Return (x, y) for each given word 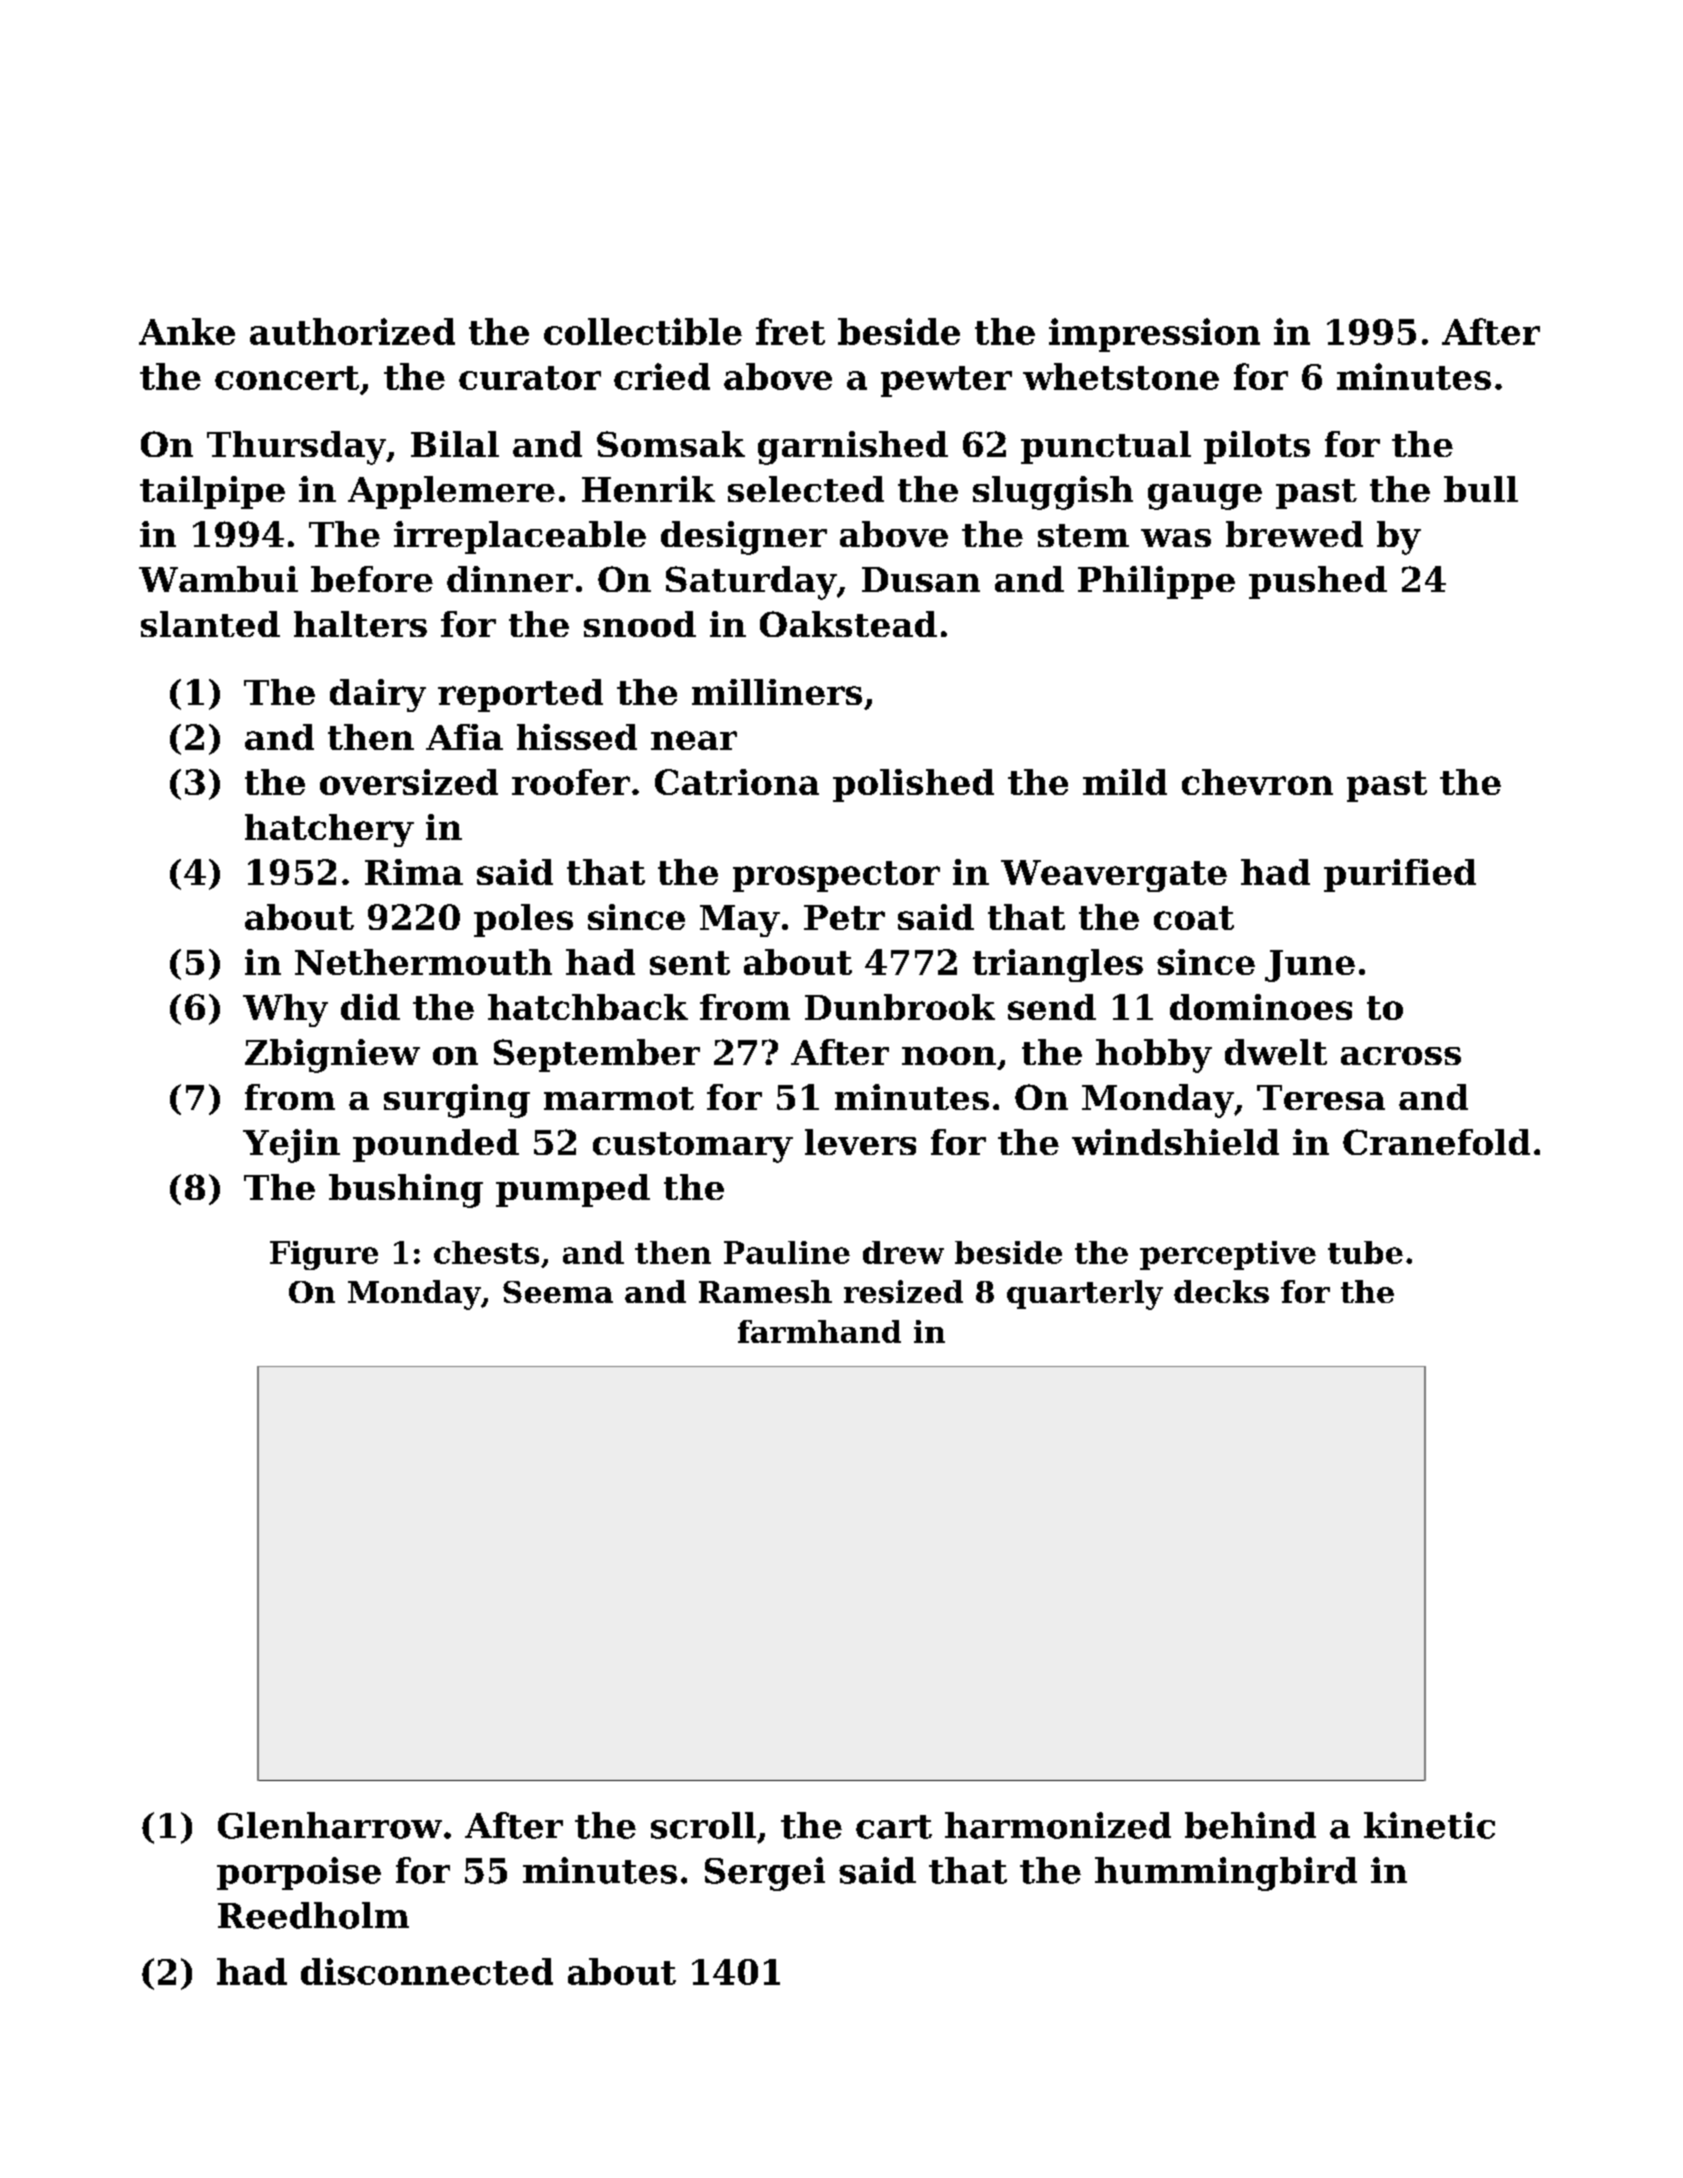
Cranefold (1436, 1142)
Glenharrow (330, 1825)
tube (1365, 1252)
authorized (352, 331)
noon (949, 1056)
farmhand (819, 1331)
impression (1154, 335)
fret (790, 331)
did (370, 1007)
